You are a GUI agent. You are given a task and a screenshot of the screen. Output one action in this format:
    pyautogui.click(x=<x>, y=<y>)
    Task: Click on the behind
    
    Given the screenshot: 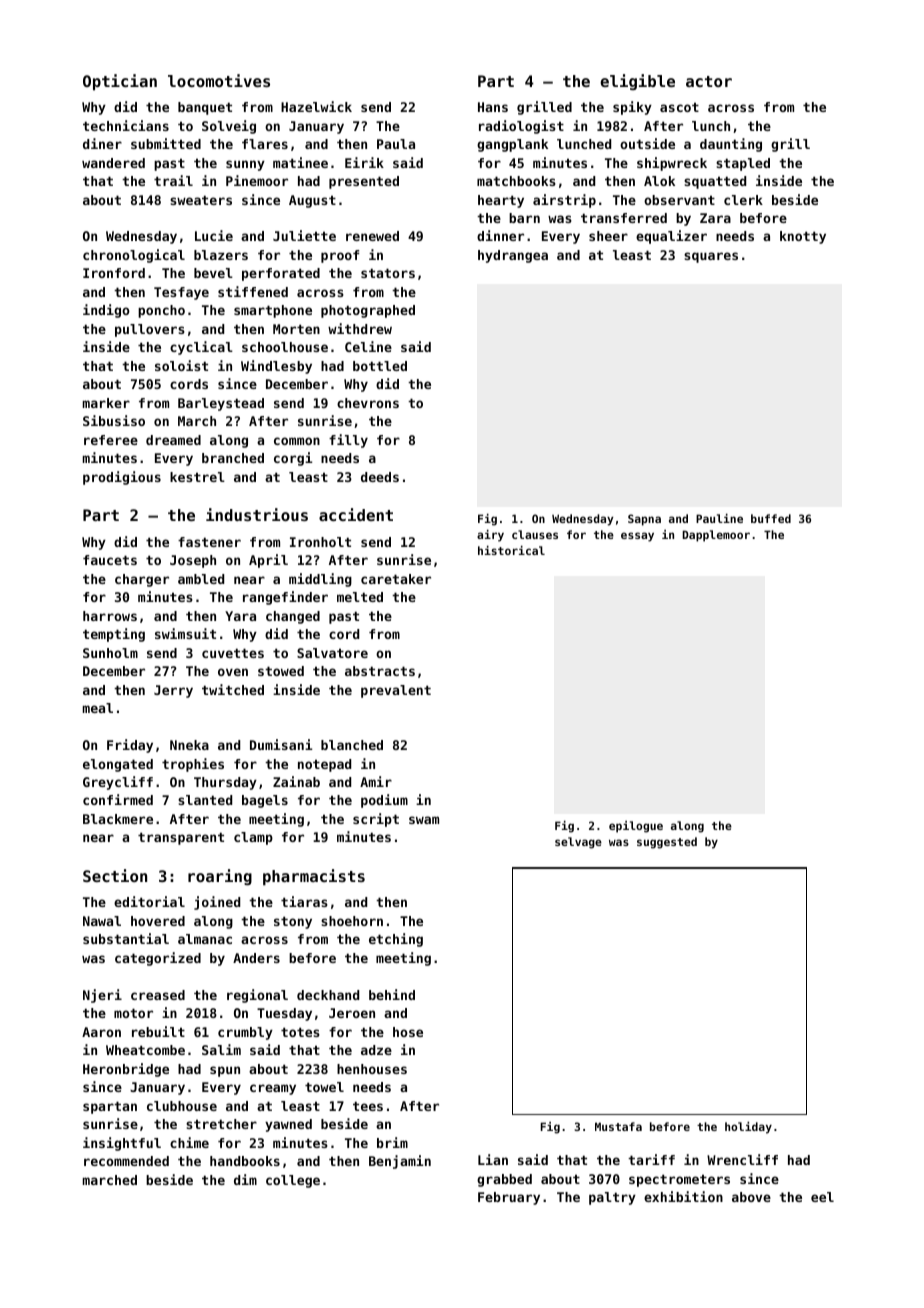 What is the action you would take?
    pyautogui.click(x=392, y=994)
